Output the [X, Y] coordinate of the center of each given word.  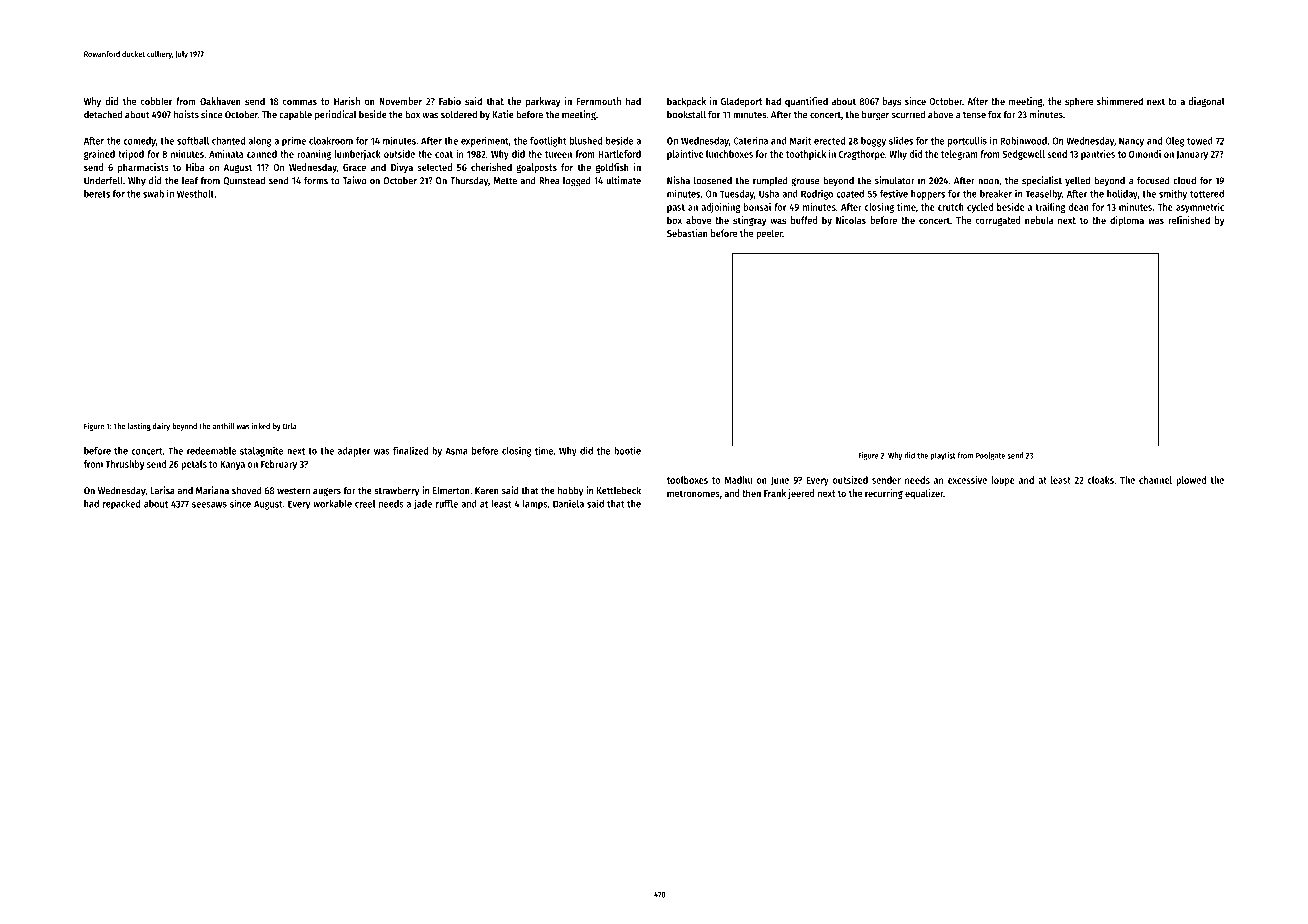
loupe [1003, 481]
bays [891, 102]
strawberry [397, 491]
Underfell [103, 180]
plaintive [685, 155]
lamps [535, 505]
